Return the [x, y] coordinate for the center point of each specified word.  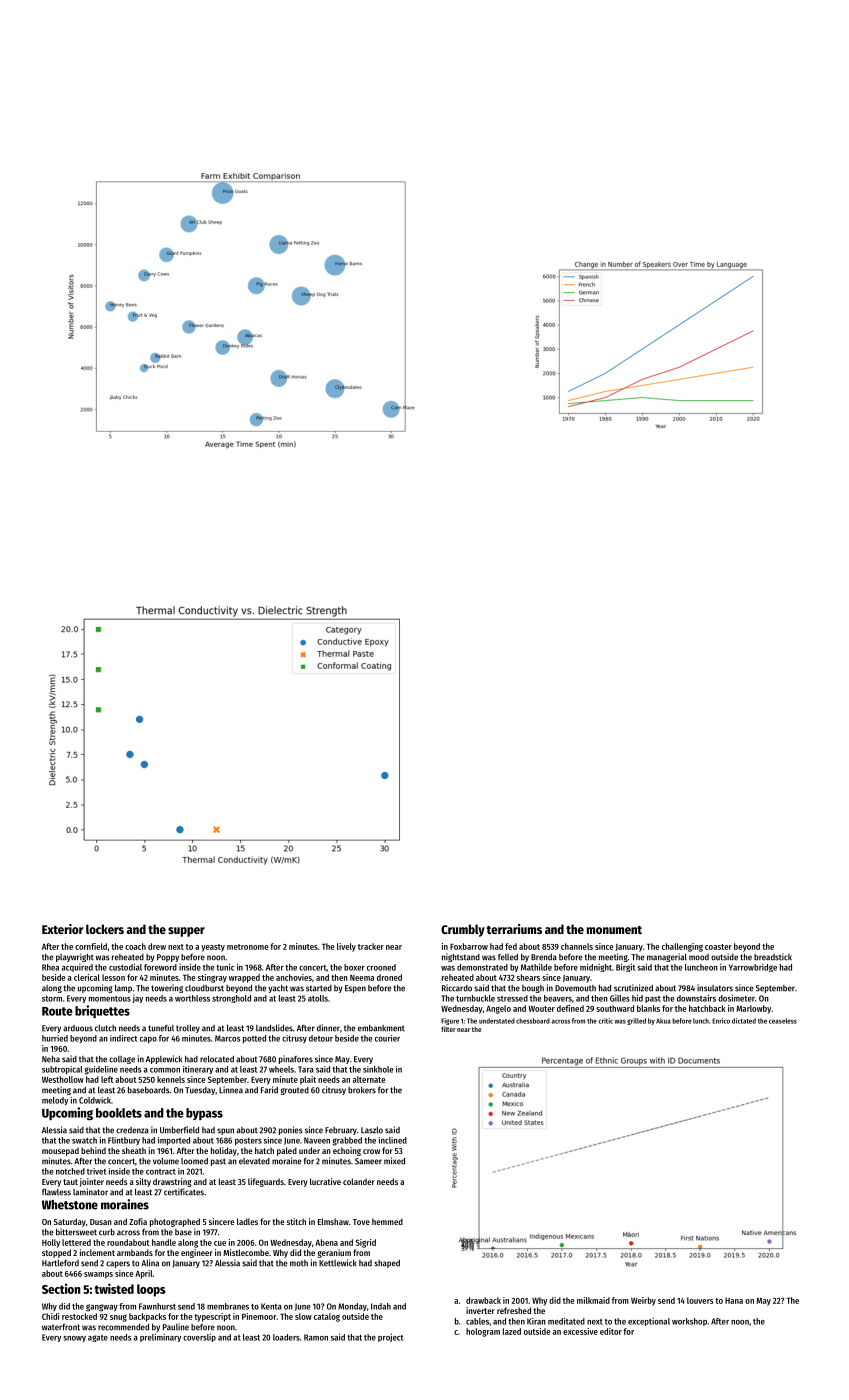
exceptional [649, 1322]
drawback [483, 1300]
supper [186, 932]
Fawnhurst [157, 1306]
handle [164, 1242]
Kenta [271, 1306]
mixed [394, 1161]
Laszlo [372, 1130]
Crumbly [463, 930]
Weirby [643, 1301]
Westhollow [63, 1079]
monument [614, 930]
